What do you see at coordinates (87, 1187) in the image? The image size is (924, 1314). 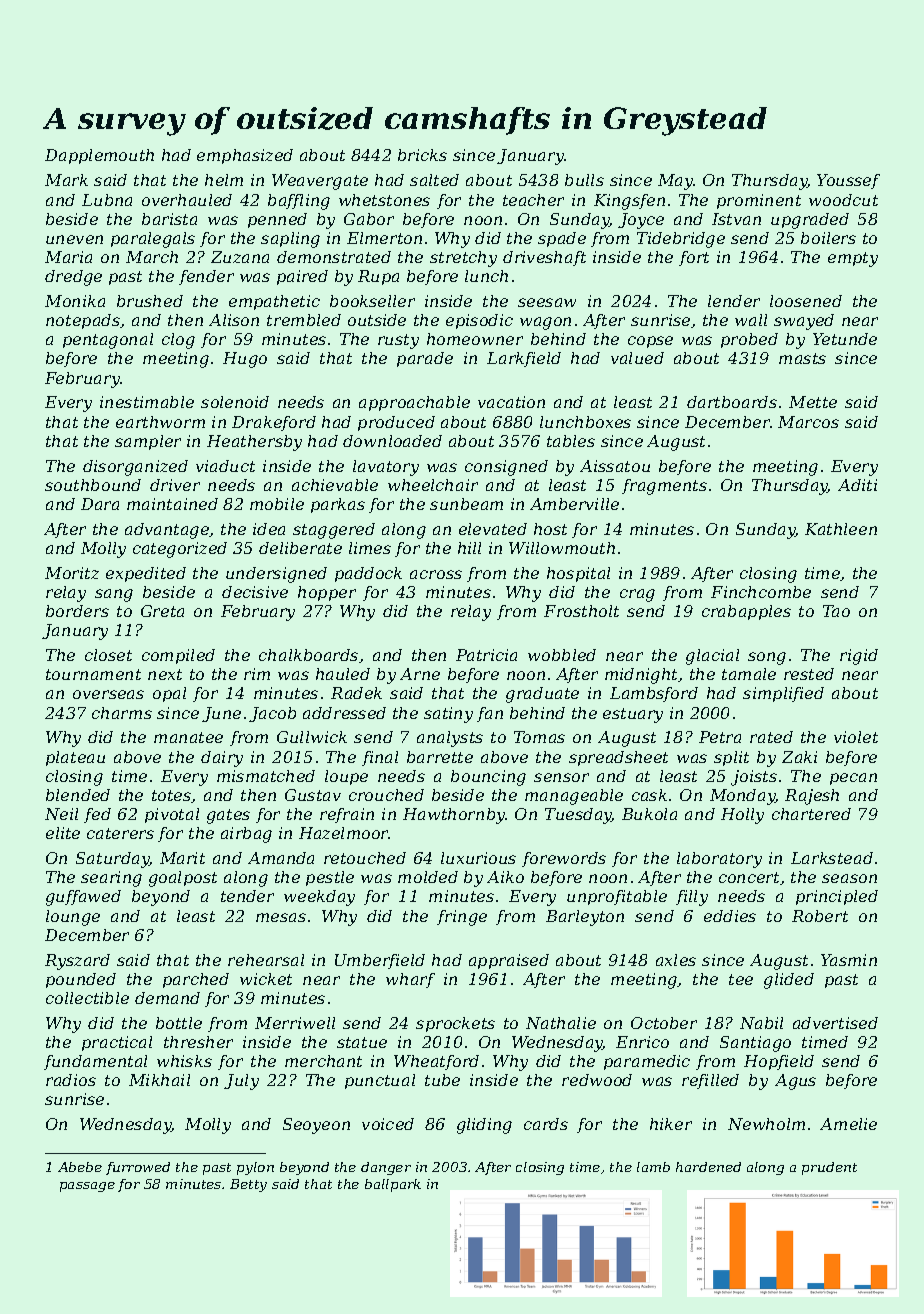 I see `passage` at bounding box center [87, 1187].
